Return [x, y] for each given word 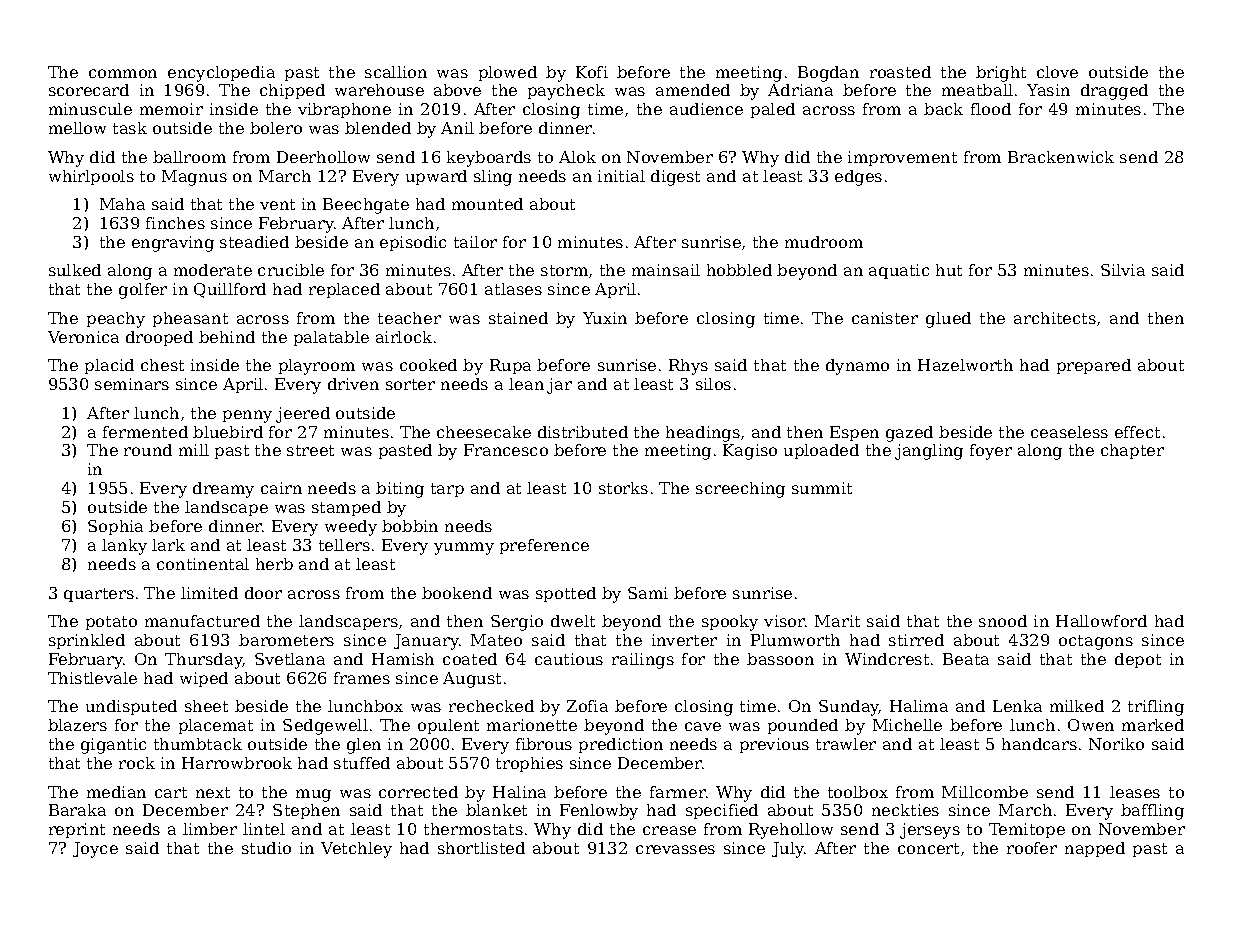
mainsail [666, 270]
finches [175, 223]
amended [693, 90]
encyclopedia [221, 74]
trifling [1156, 708]
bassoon [780, 659]
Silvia [1123, 270]
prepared [1094, 366]
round [148, 450]
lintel [264, 829]
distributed [583, 432]
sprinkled [87, 641]
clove [1057, 72]
